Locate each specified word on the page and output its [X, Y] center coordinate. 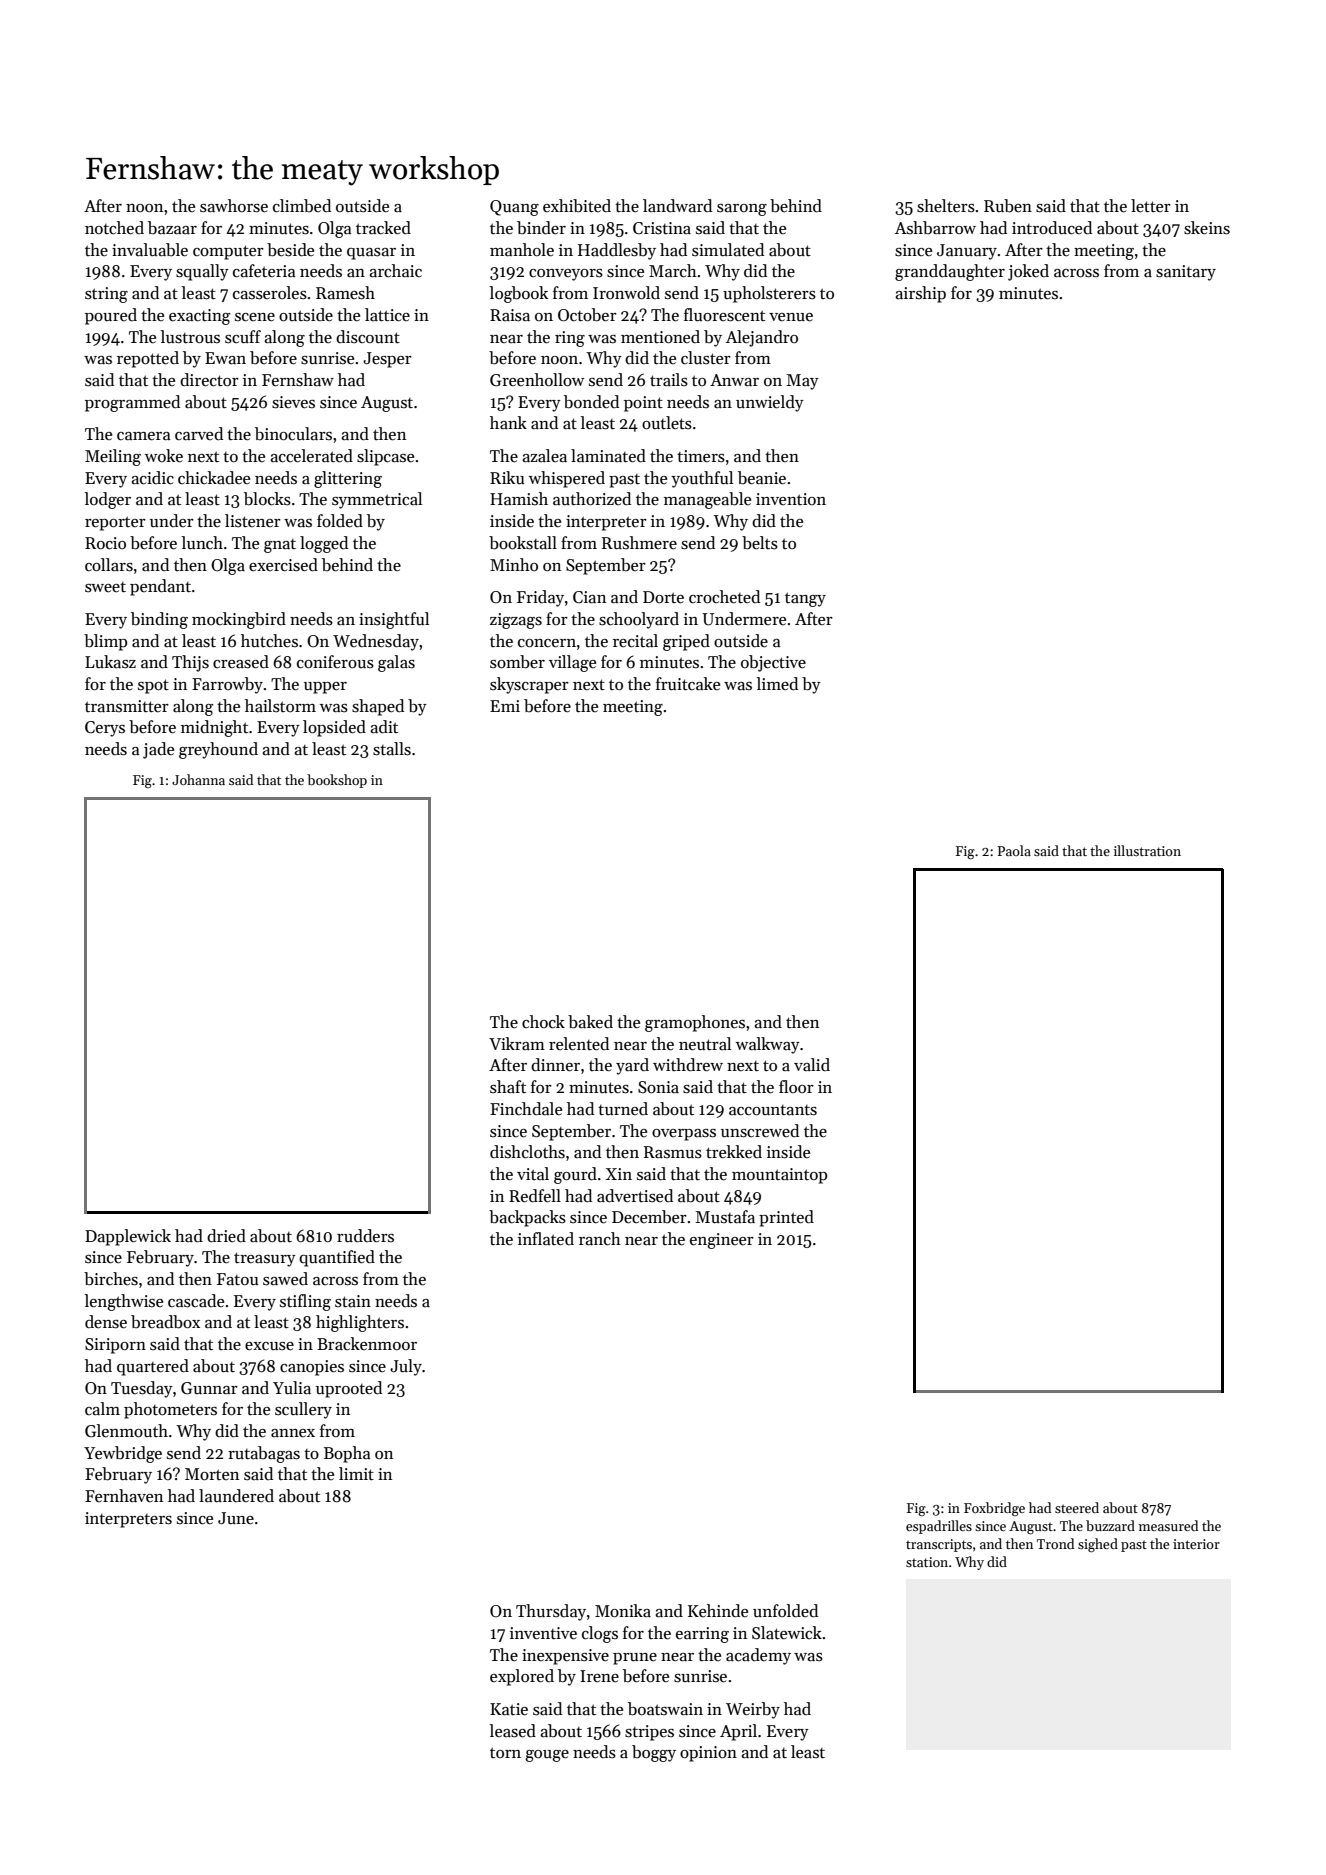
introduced [1052, 228]
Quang [514, 208]
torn [505, 1752]
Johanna [198, 779]
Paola [1014, 850]
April [738, 1732]
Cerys [105, 729]
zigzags [516, 621]
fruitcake [688, 684]
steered [1077, 1507]
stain [353, 1301]
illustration [1147, 850]
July [406, 1367]
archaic [395, 271]
